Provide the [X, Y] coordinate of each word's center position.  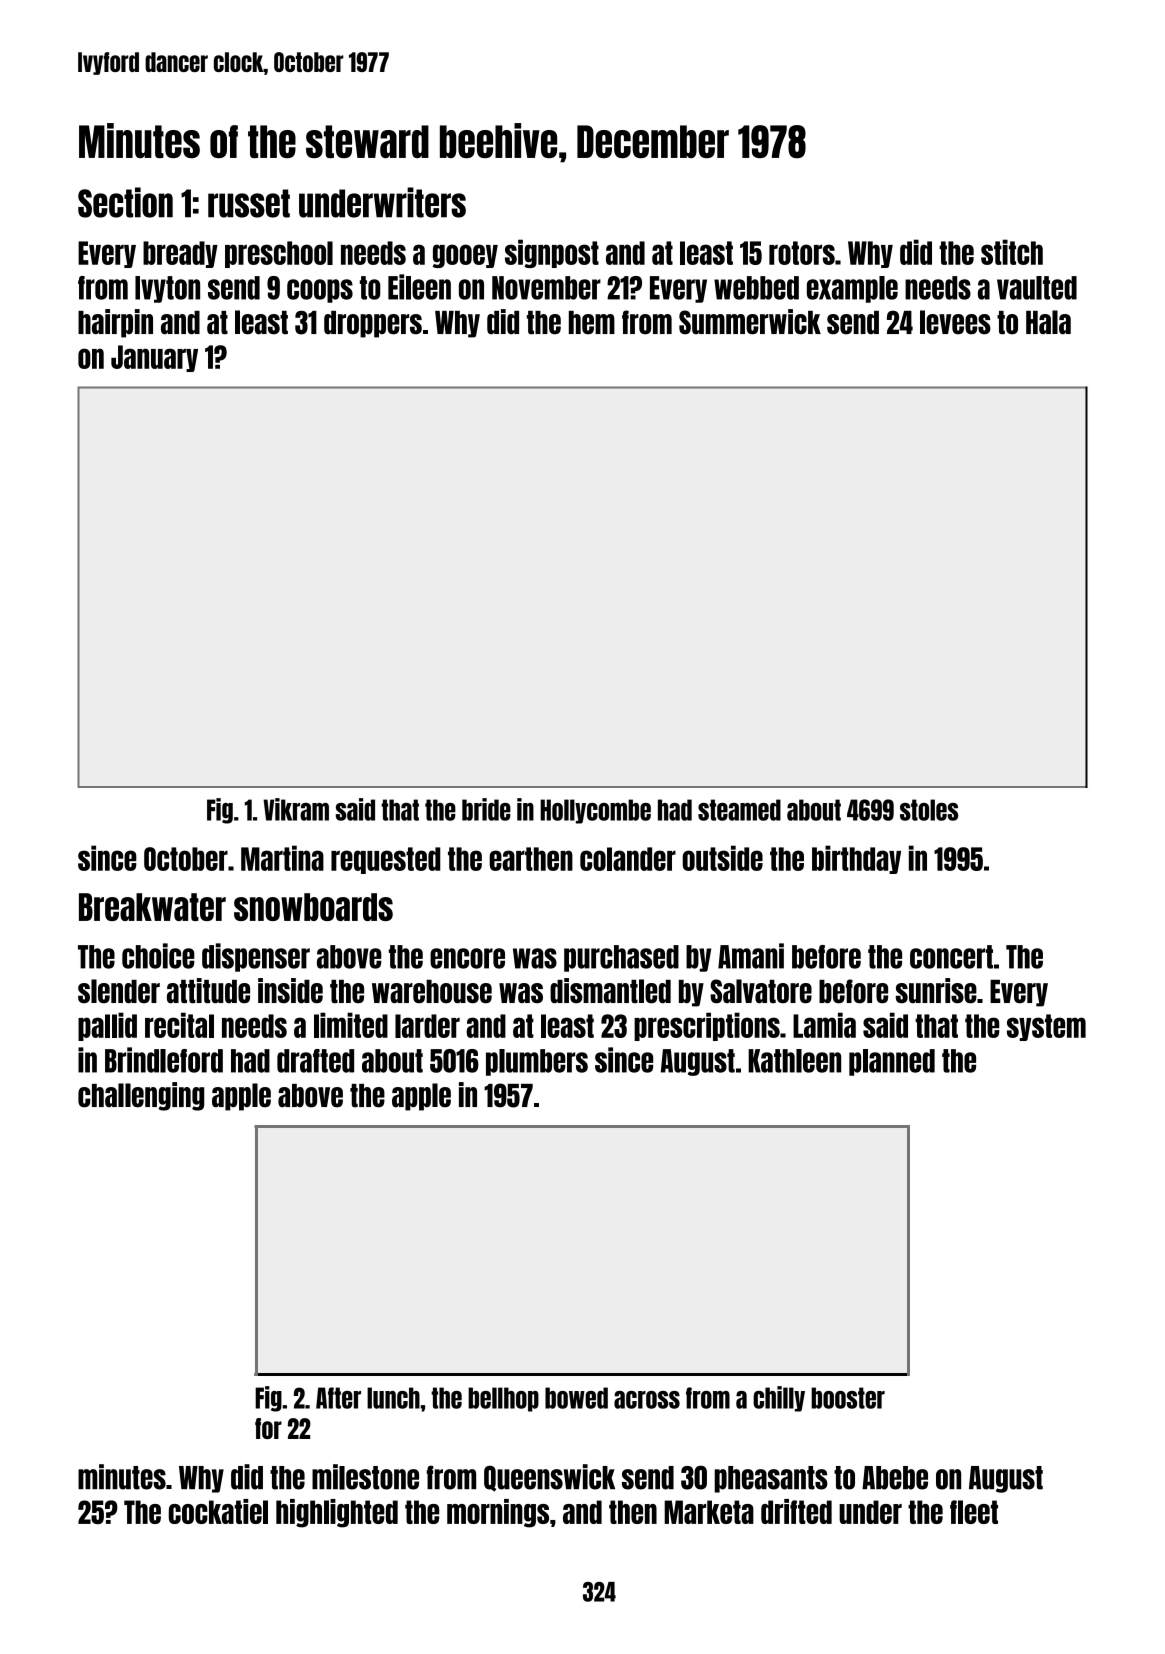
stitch [1012, 252]
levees [955, 322]
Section [125, 202]
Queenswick [549, 1478]
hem [592, 323]
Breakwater [152, 907]
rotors [802, 253]
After [338, 1398]
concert [951, 957]
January [154, 358]
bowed [576, 1398]
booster [848, 1398]
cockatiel [218, 1511]
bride [486, 809]
